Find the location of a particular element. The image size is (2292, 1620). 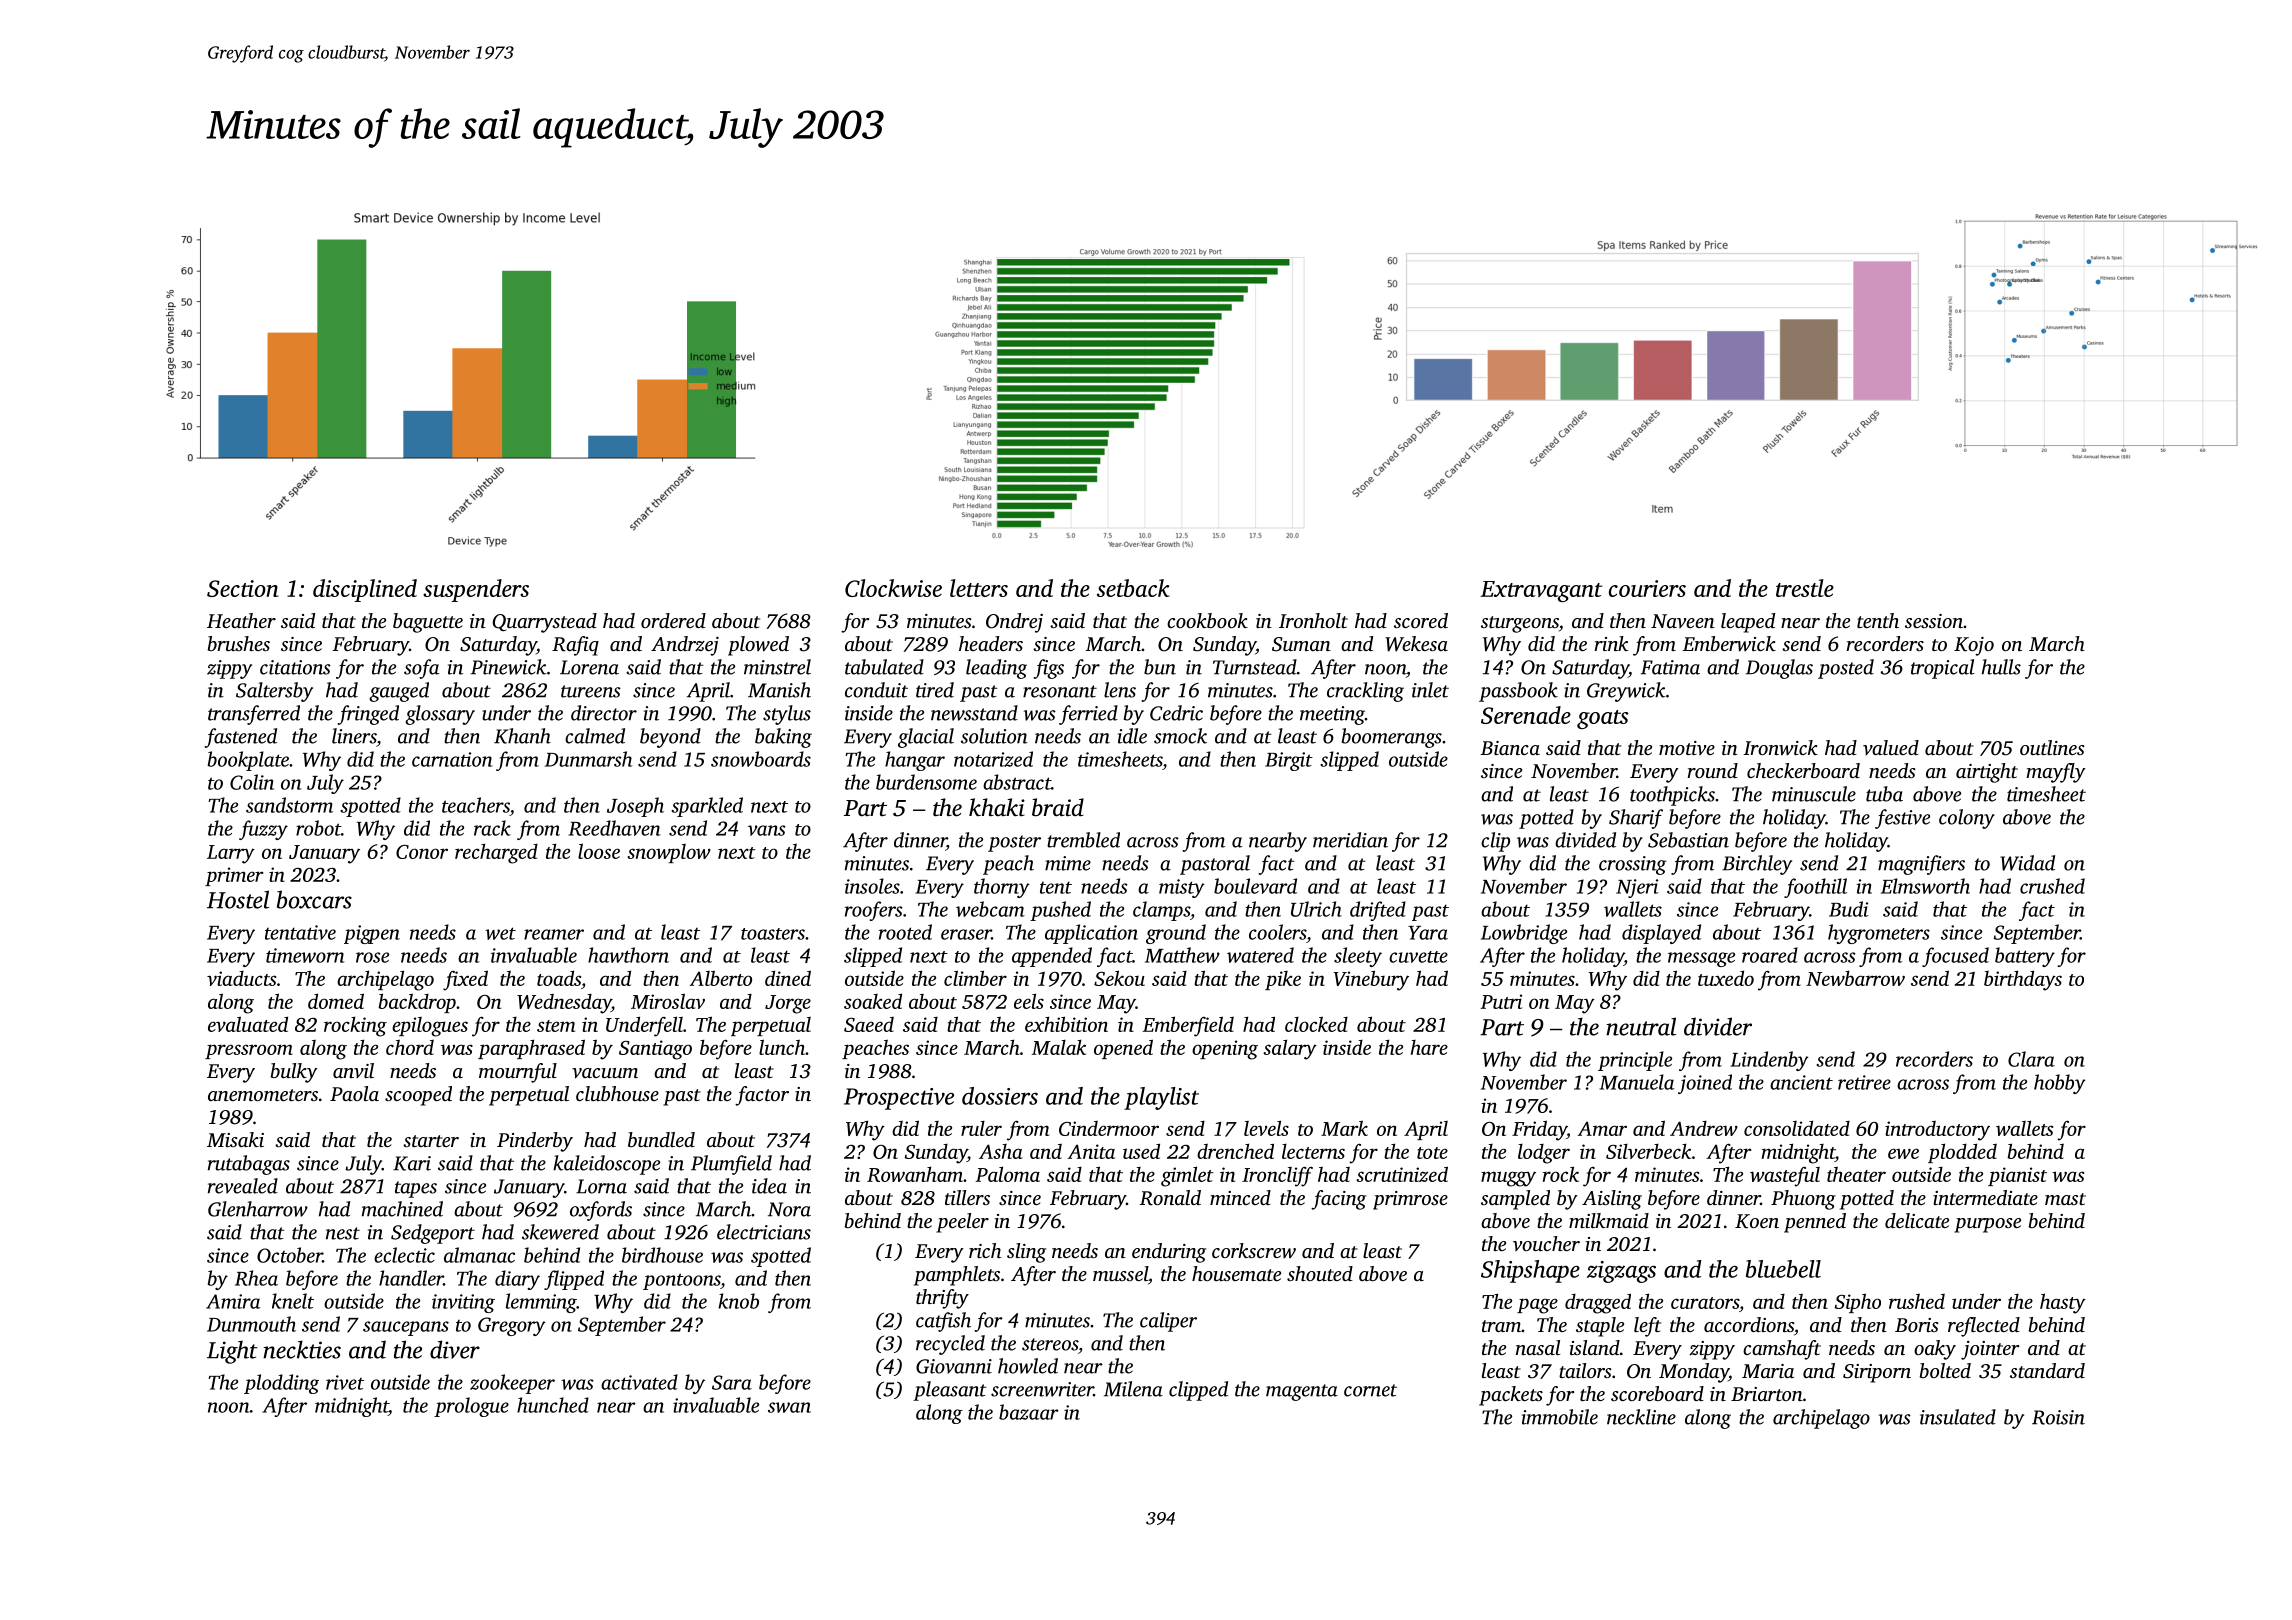

consolidated is located at coordinates (1797, 1128).
